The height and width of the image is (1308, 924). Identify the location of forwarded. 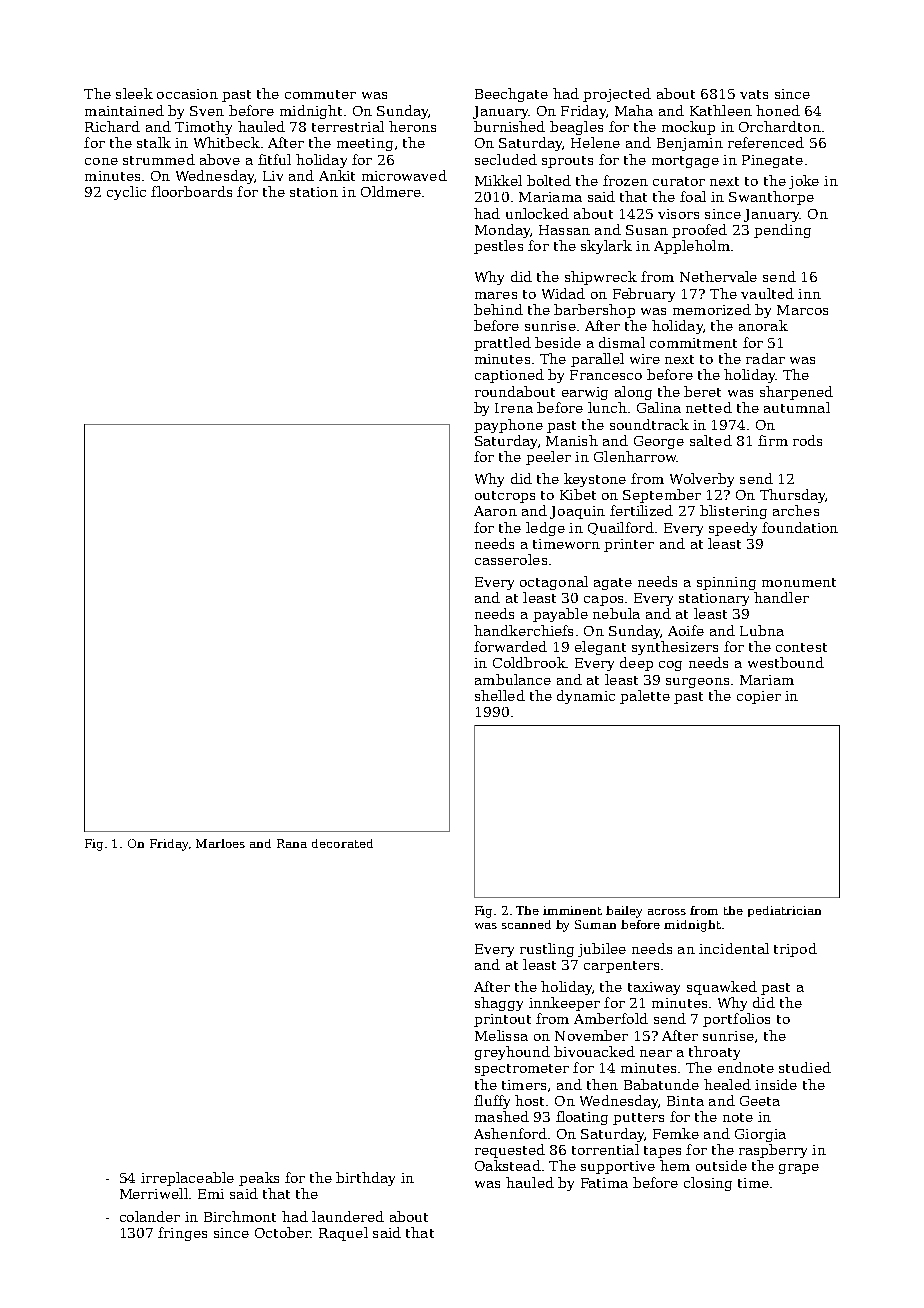
(510, 646).
